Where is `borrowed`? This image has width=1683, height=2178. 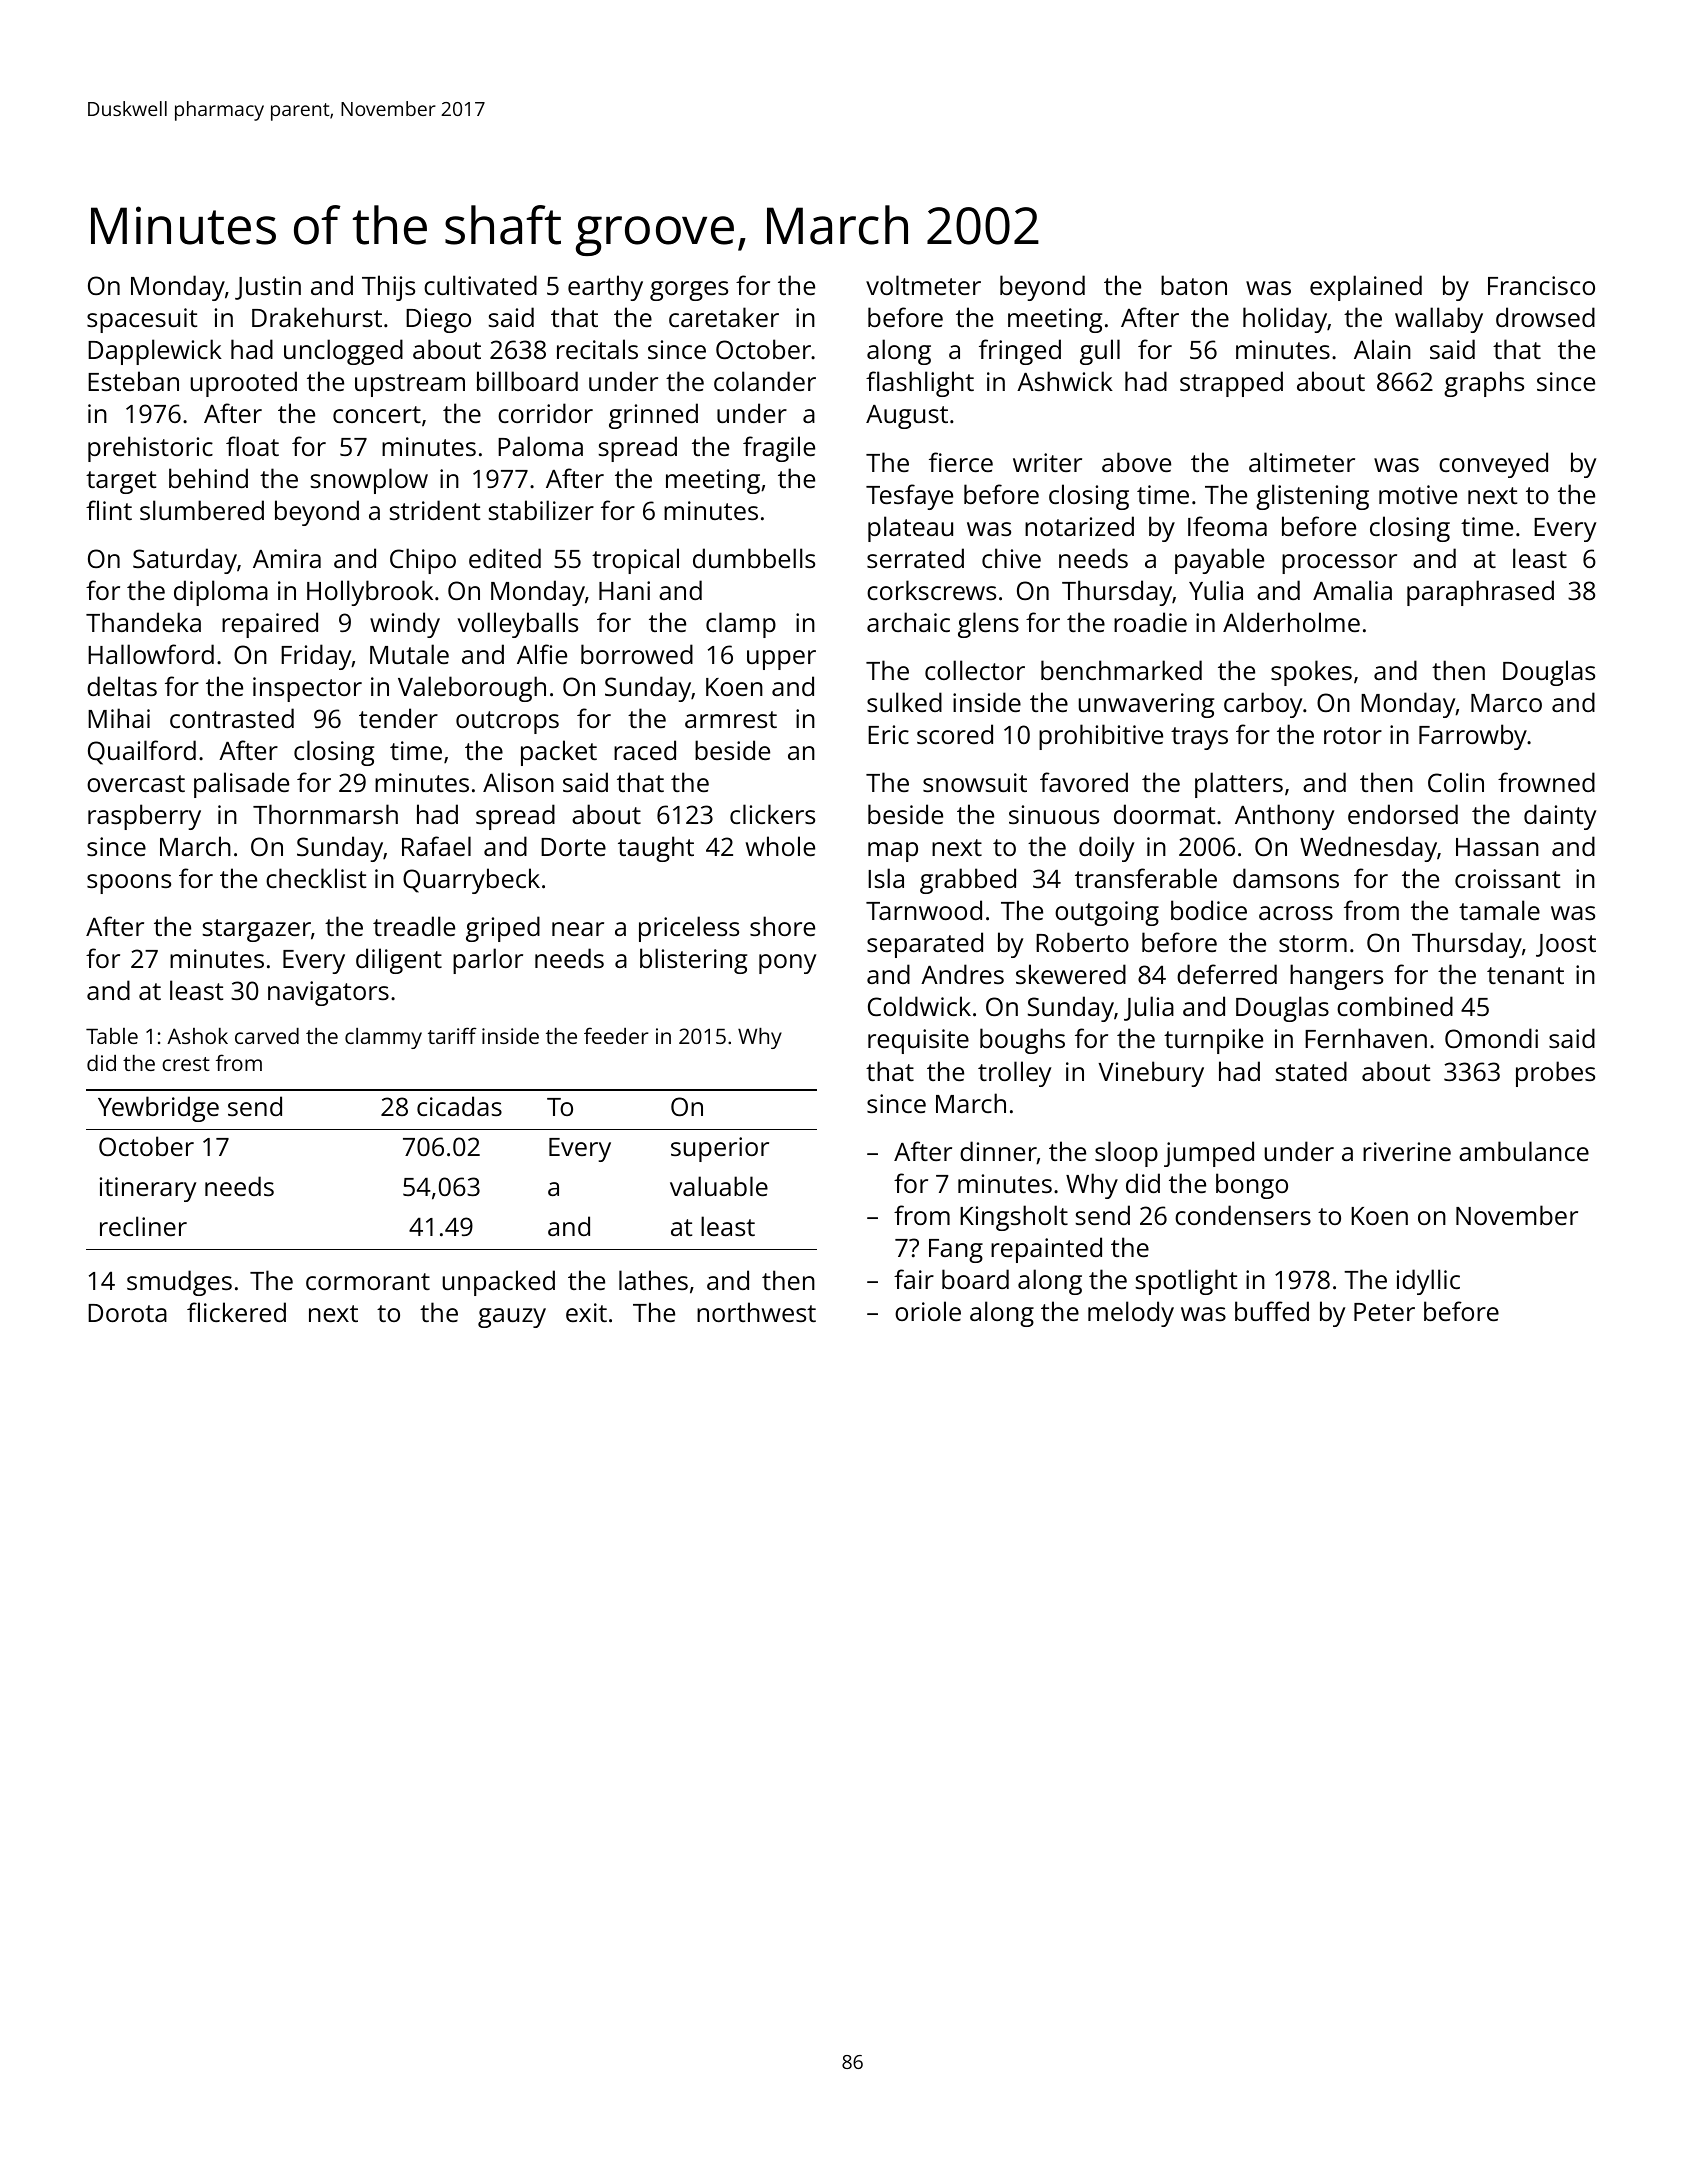 borrowed is located at coordinates (637, 654).
